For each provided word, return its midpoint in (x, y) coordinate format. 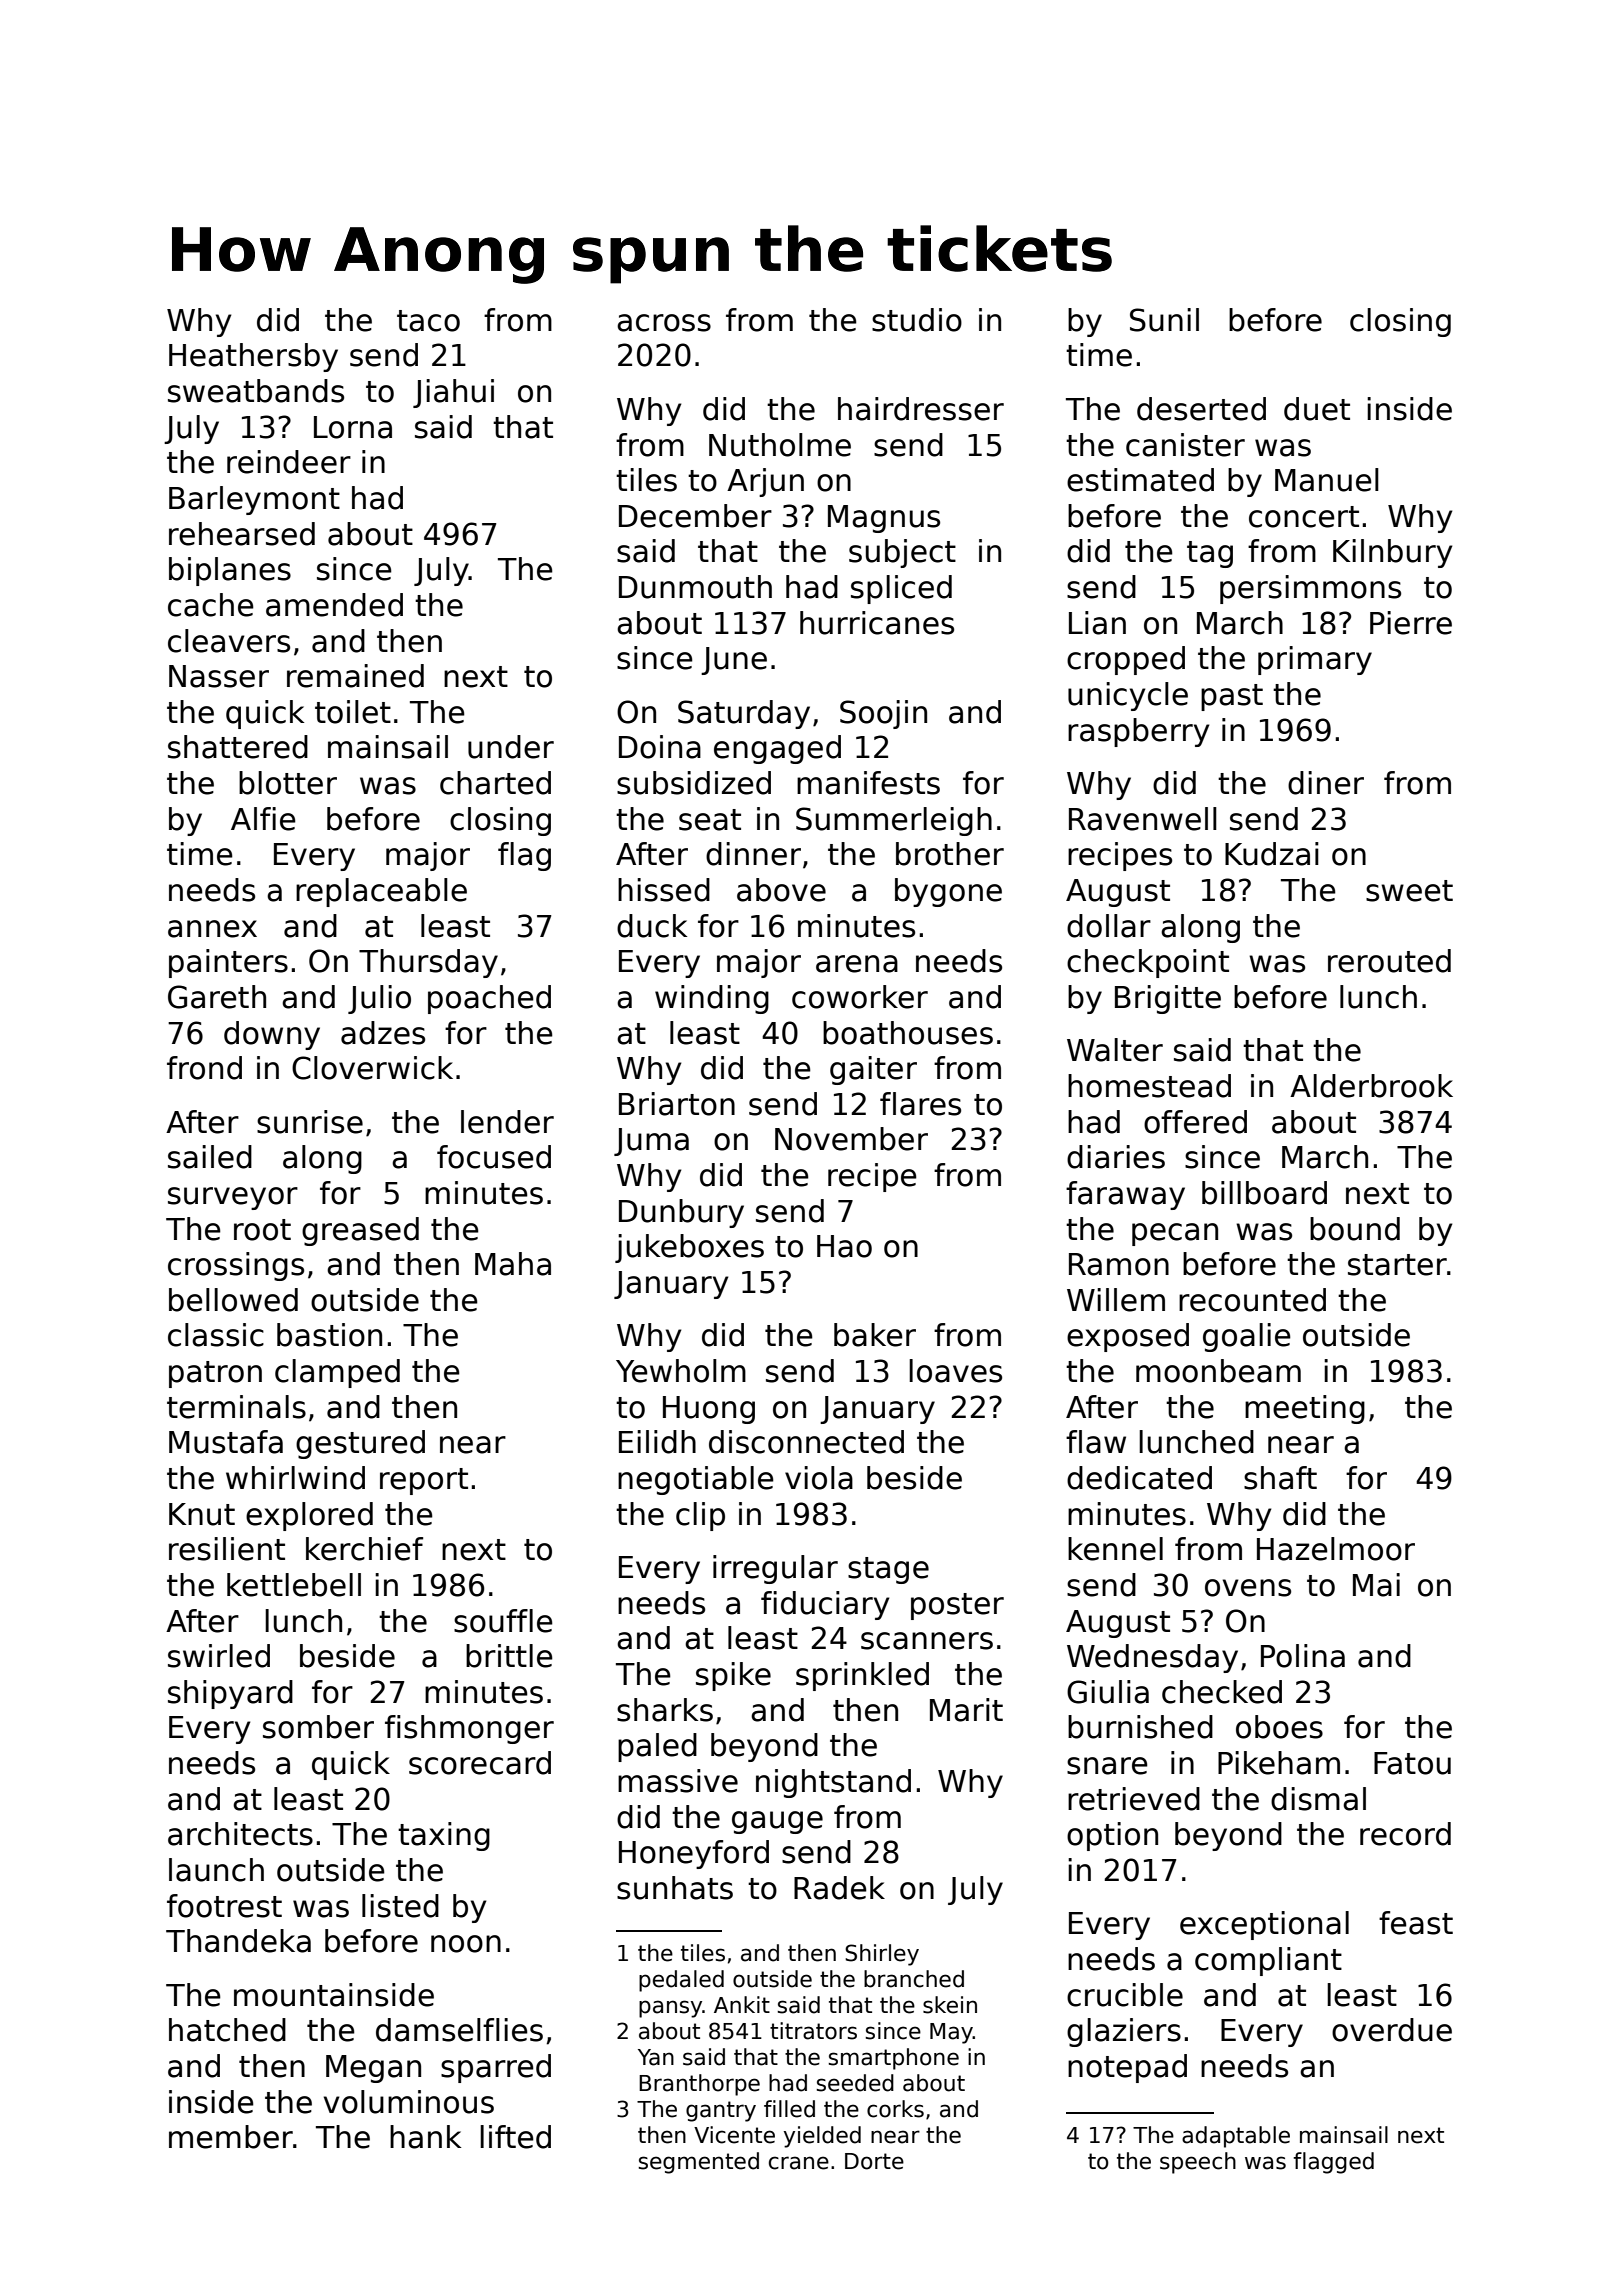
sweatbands (256, 391)
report (424, 1481)
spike (733, 1676)
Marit (966, 1710)
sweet (1409, 891)
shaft (1280, 1478)
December (695, 516)
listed (400, 1906)
